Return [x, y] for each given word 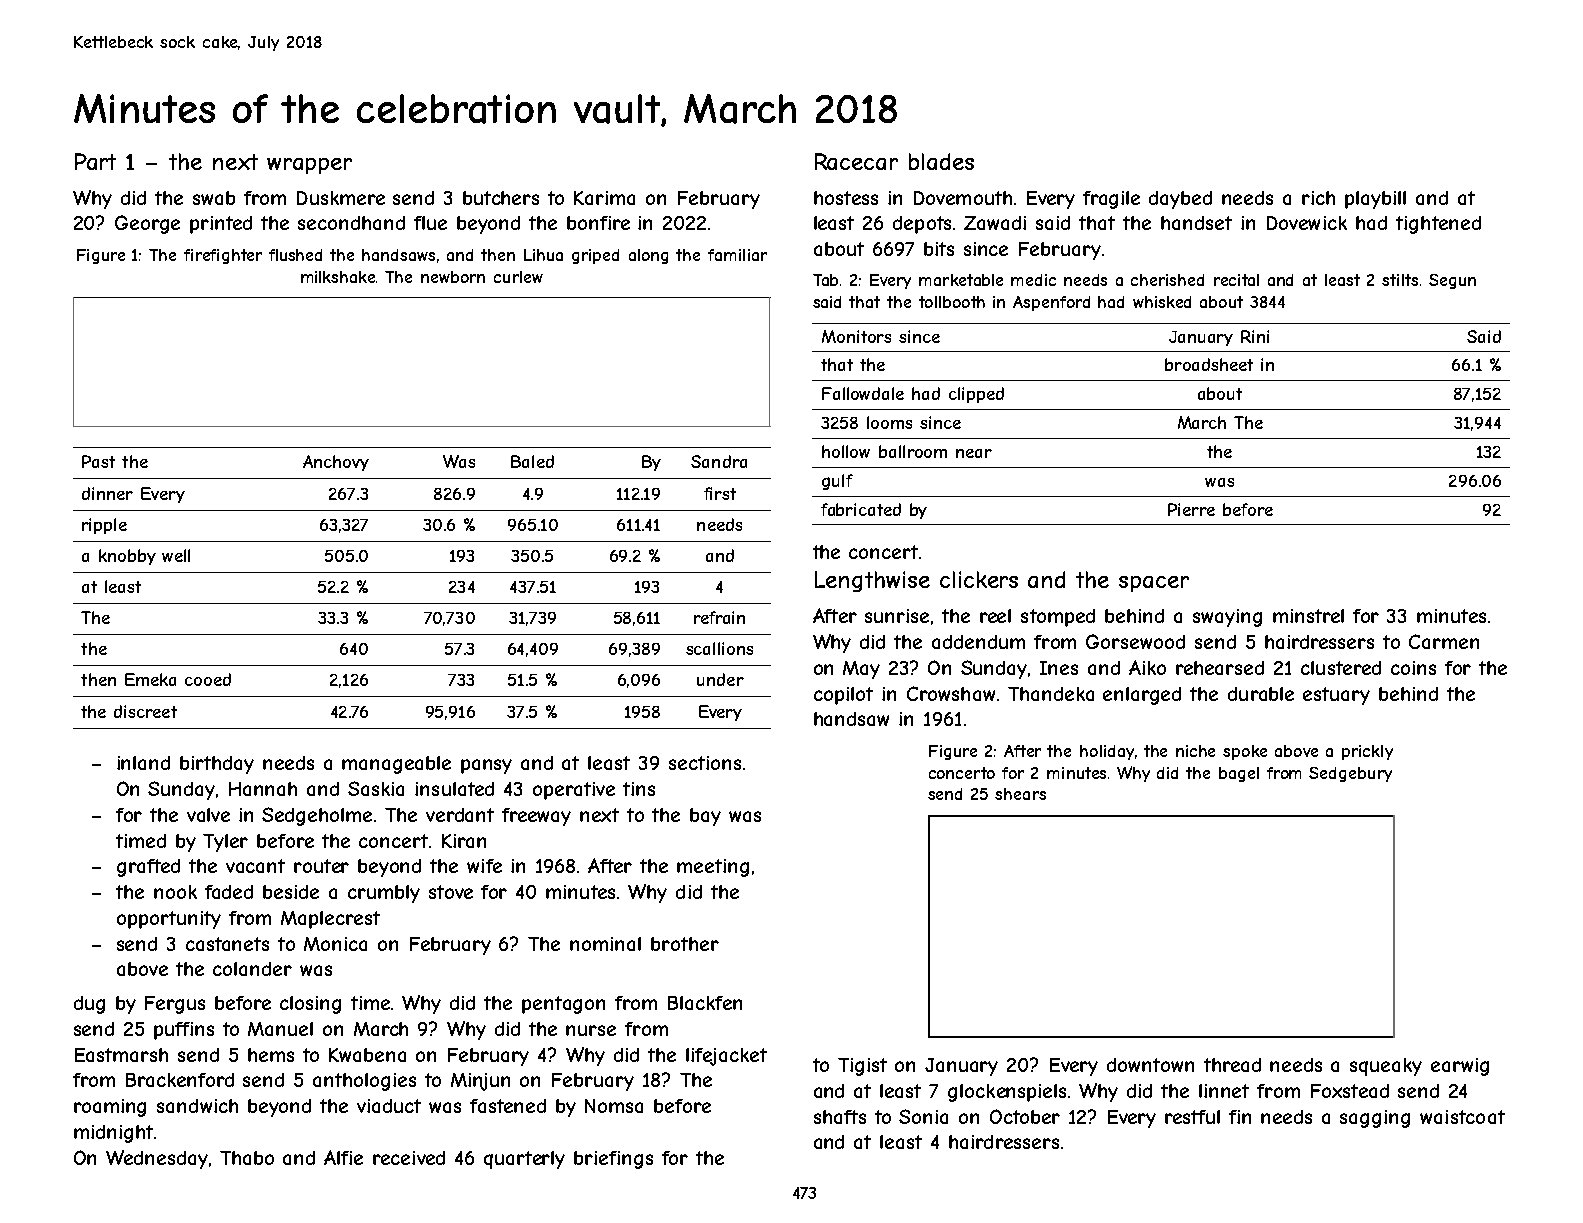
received [409, 1158]
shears [1020, 794]
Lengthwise [872, 581]
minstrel [1308, 616]
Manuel [280, 1029]
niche [1195, 751]
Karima [604, 198]
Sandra [719, 461]
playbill [1375, 200]
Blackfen [705, 1003]
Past [98, 461]
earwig [1460, 1067]
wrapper [309, 166]
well [176, 555]
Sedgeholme [317, 816]
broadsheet [1209, 364]
